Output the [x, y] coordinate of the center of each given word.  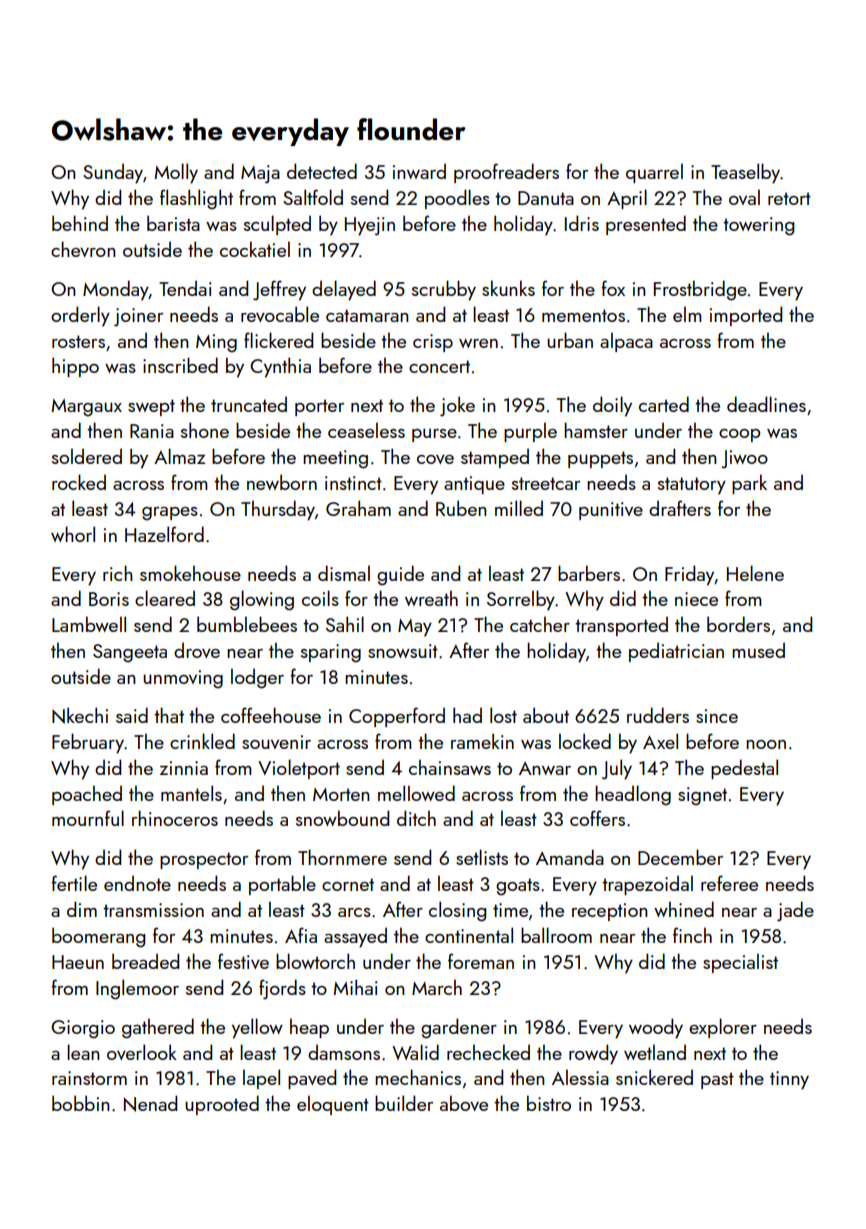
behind [80, 223]
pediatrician [676, 652]
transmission [153, 910]
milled [519, 508]
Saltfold [313, 197]
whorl [73, 534]
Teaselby [745, 173]
